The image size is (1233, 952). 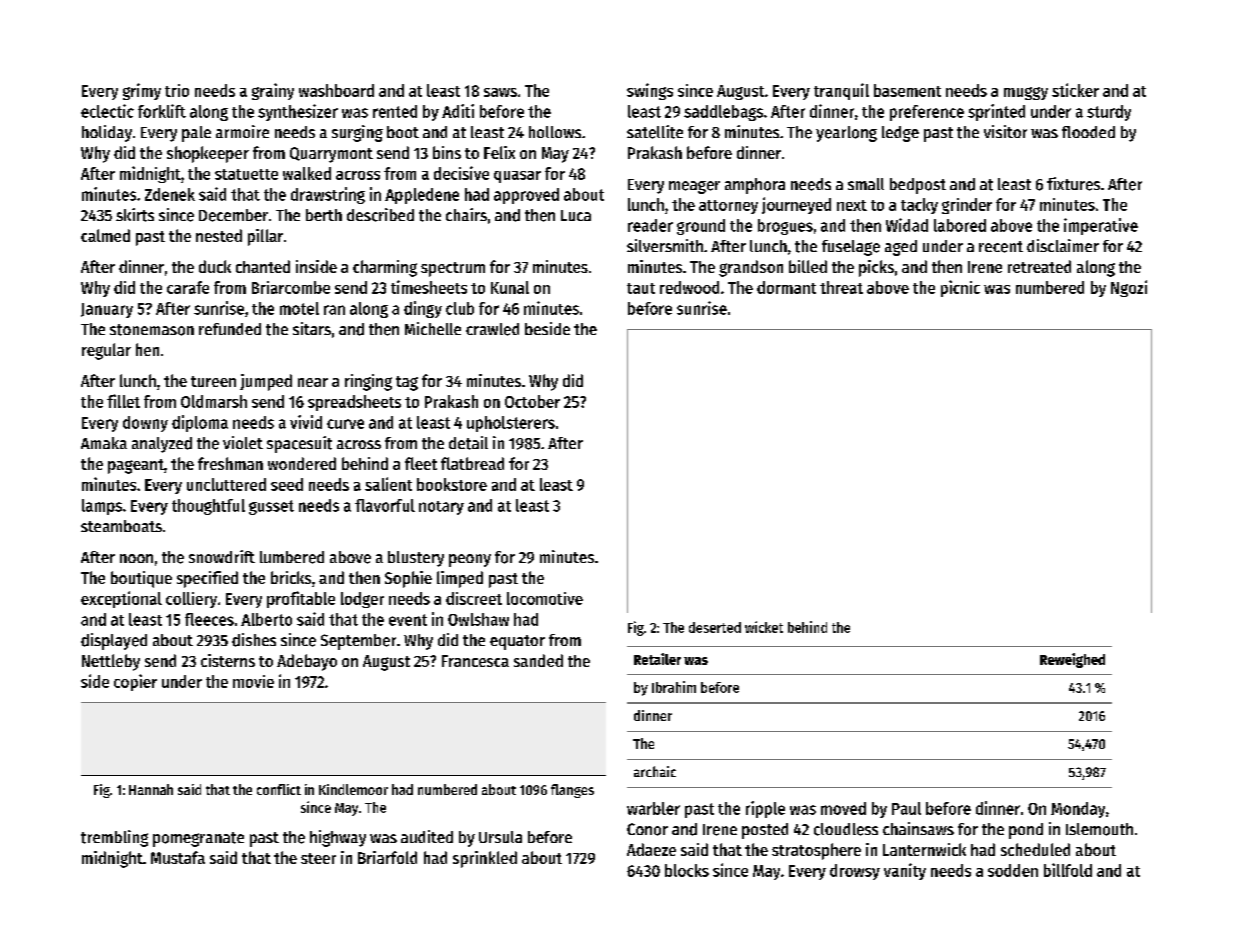 I want to click on pond, so click(x=1026, y=831).
